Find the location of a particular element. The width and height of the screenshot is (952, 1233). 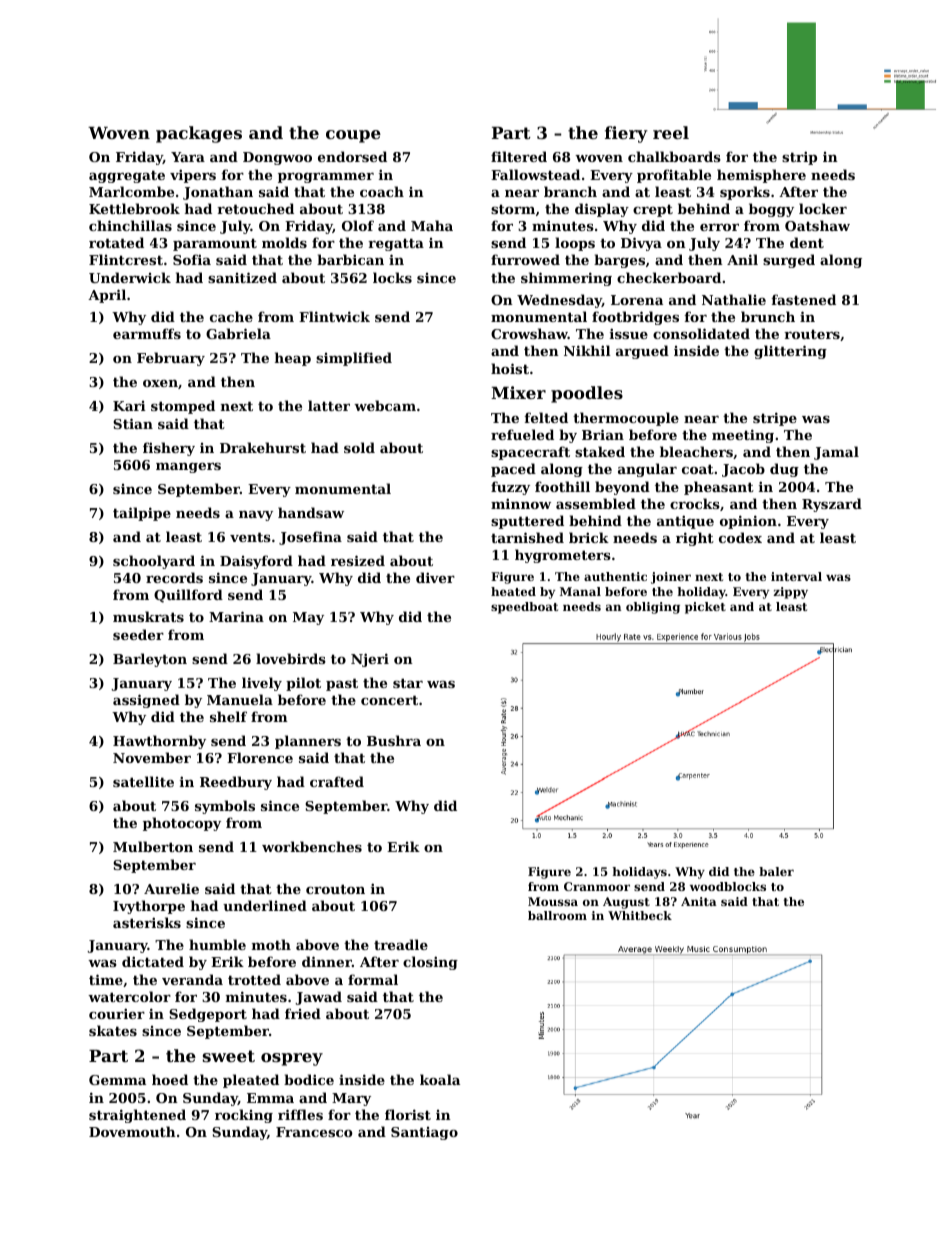

Nikhil is located at coordinates (587, 350).
